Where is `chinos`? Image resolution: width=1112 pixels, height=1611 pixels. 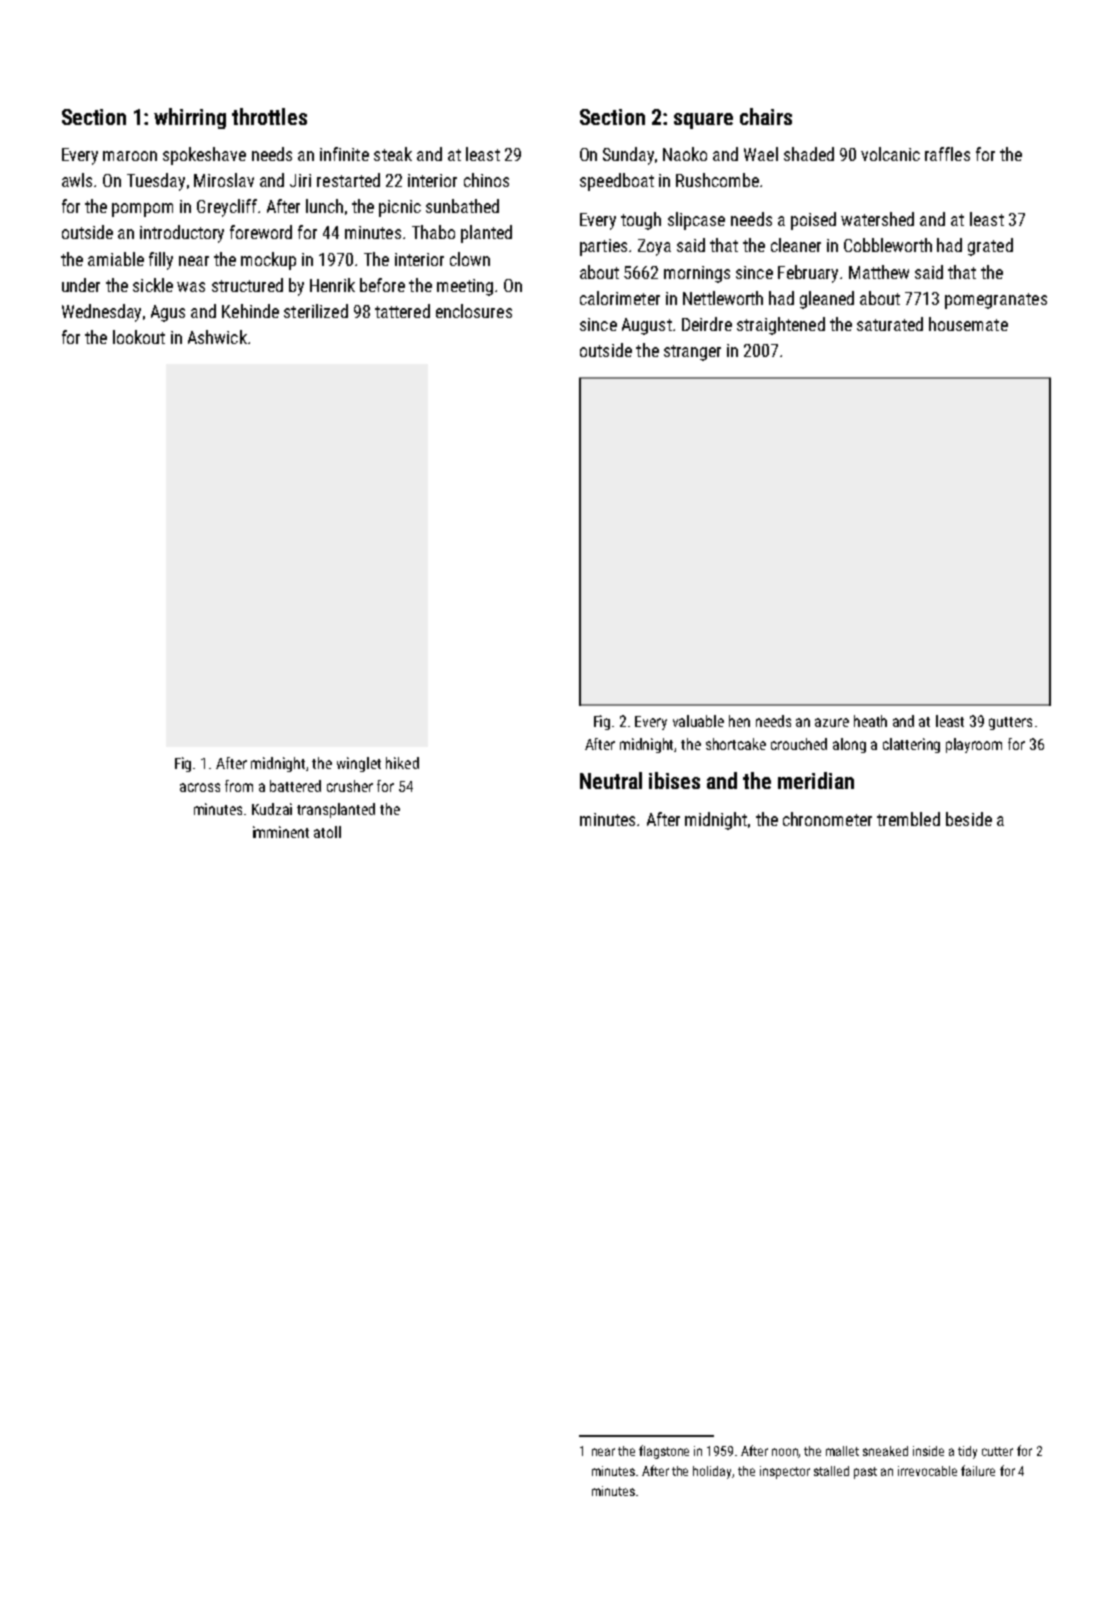 chinos is located at coordinates (486, 180).
